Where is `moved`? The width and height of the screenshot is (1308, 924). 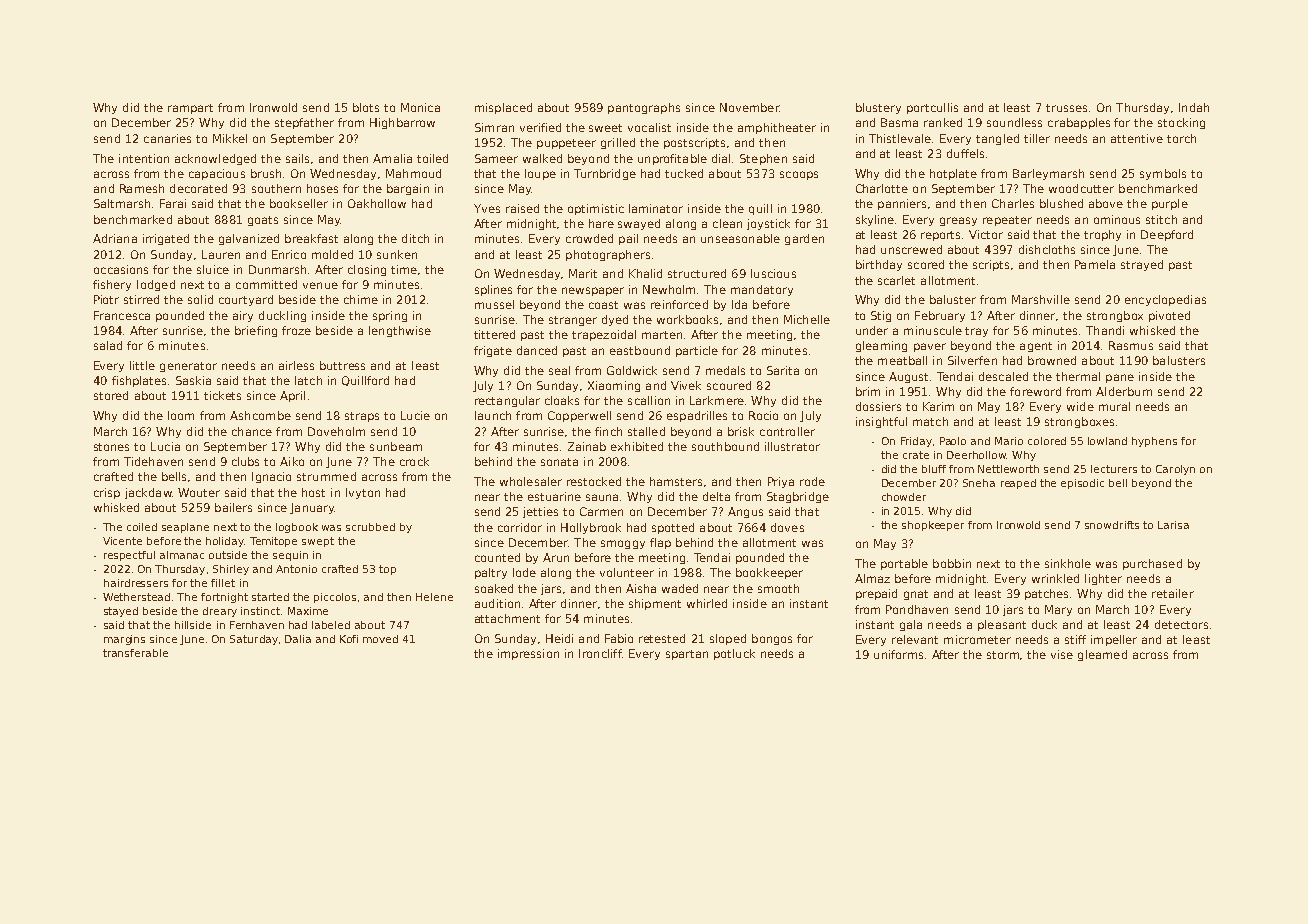 moved is located at coordinates (380, 639).
